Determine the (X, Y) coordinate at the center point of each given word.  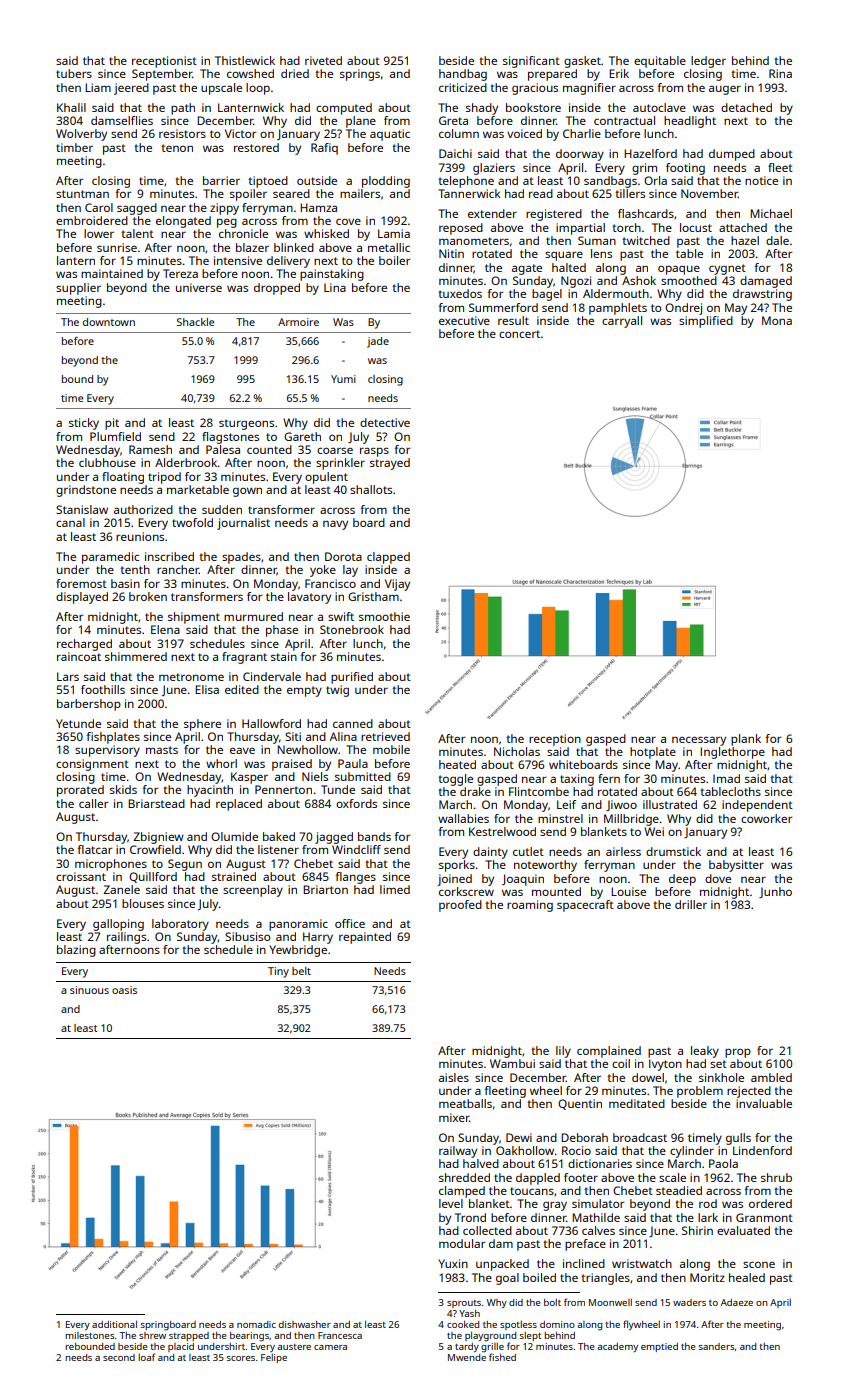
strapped (189, 1336)
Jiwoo (621, 805)
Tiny (278, 972)
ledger (708, 62)
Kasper (249, 778)
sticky (84, 424)
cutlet (528, 851)
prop (738, 1053)
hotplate (653, 753)
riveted (323, 60)
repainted (365, 938)
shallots (371, 489)
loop (258, 89)
